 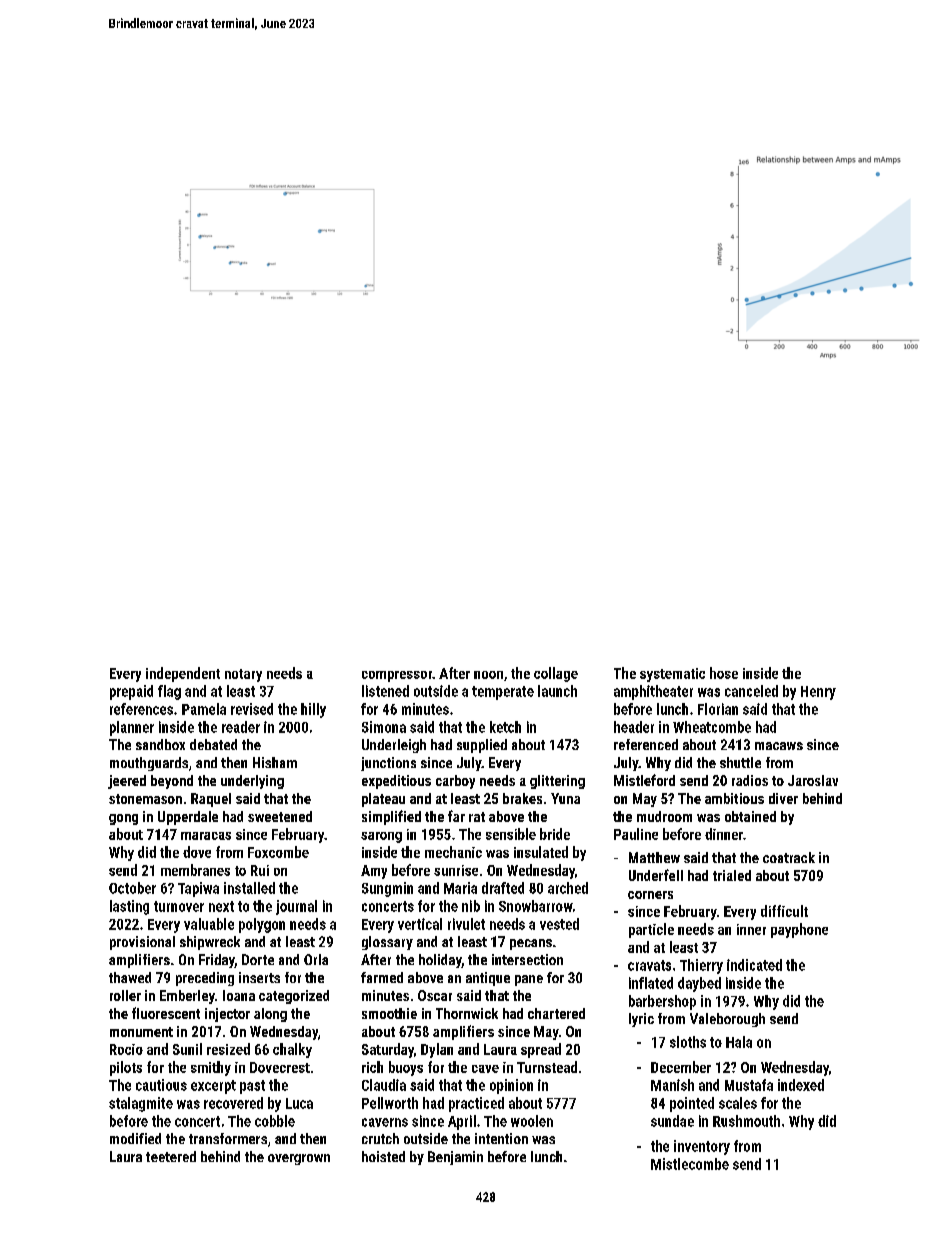 I want to click on practiced, so click(x=476, y=1104).
